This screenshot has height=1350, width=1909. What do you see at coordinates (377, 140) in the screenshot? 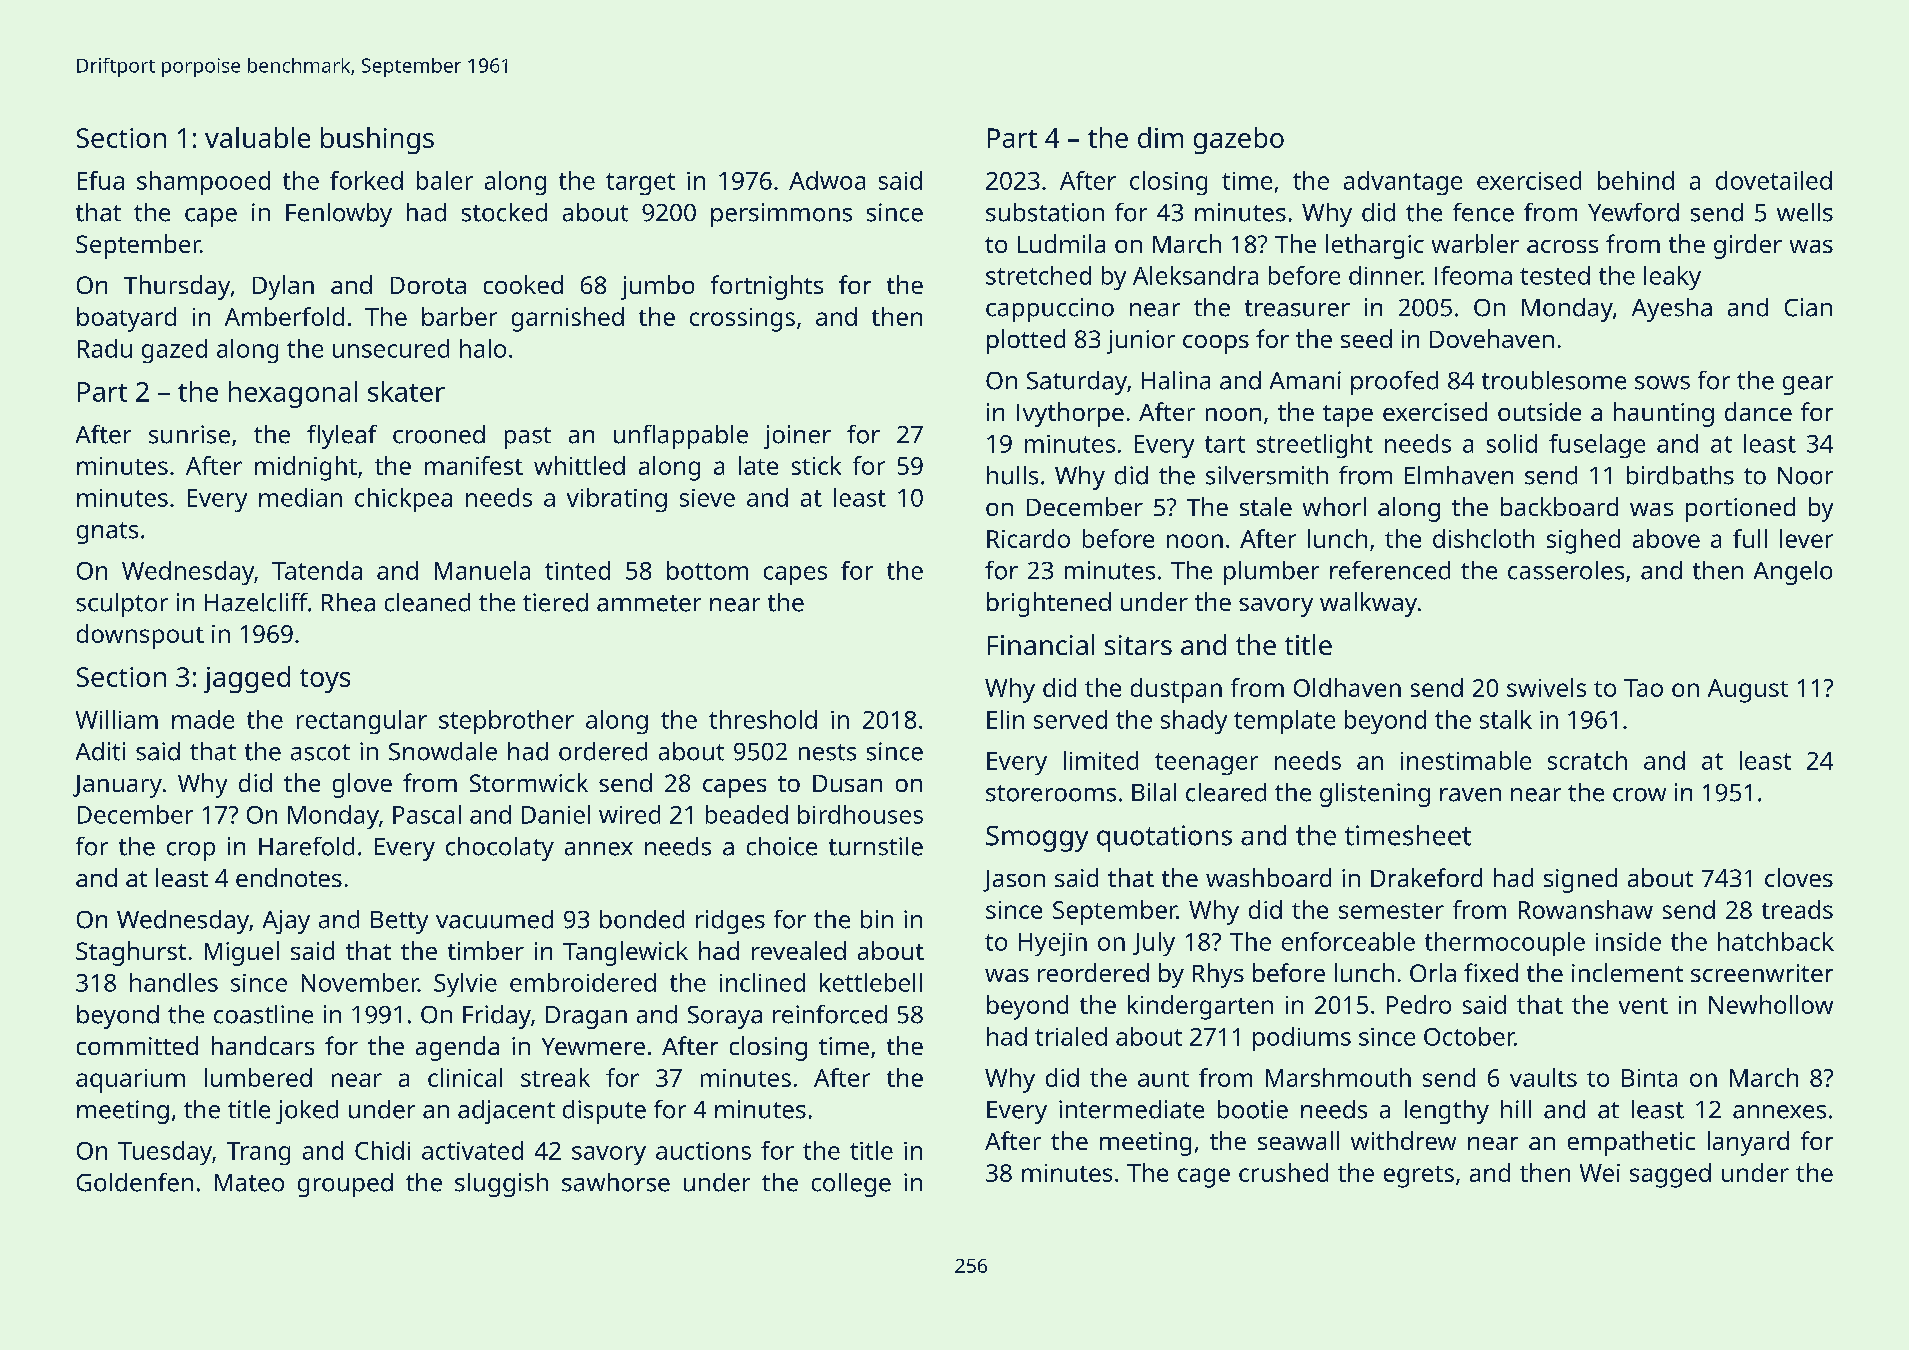
I see `bushings` at bounding box center [377, 140].
